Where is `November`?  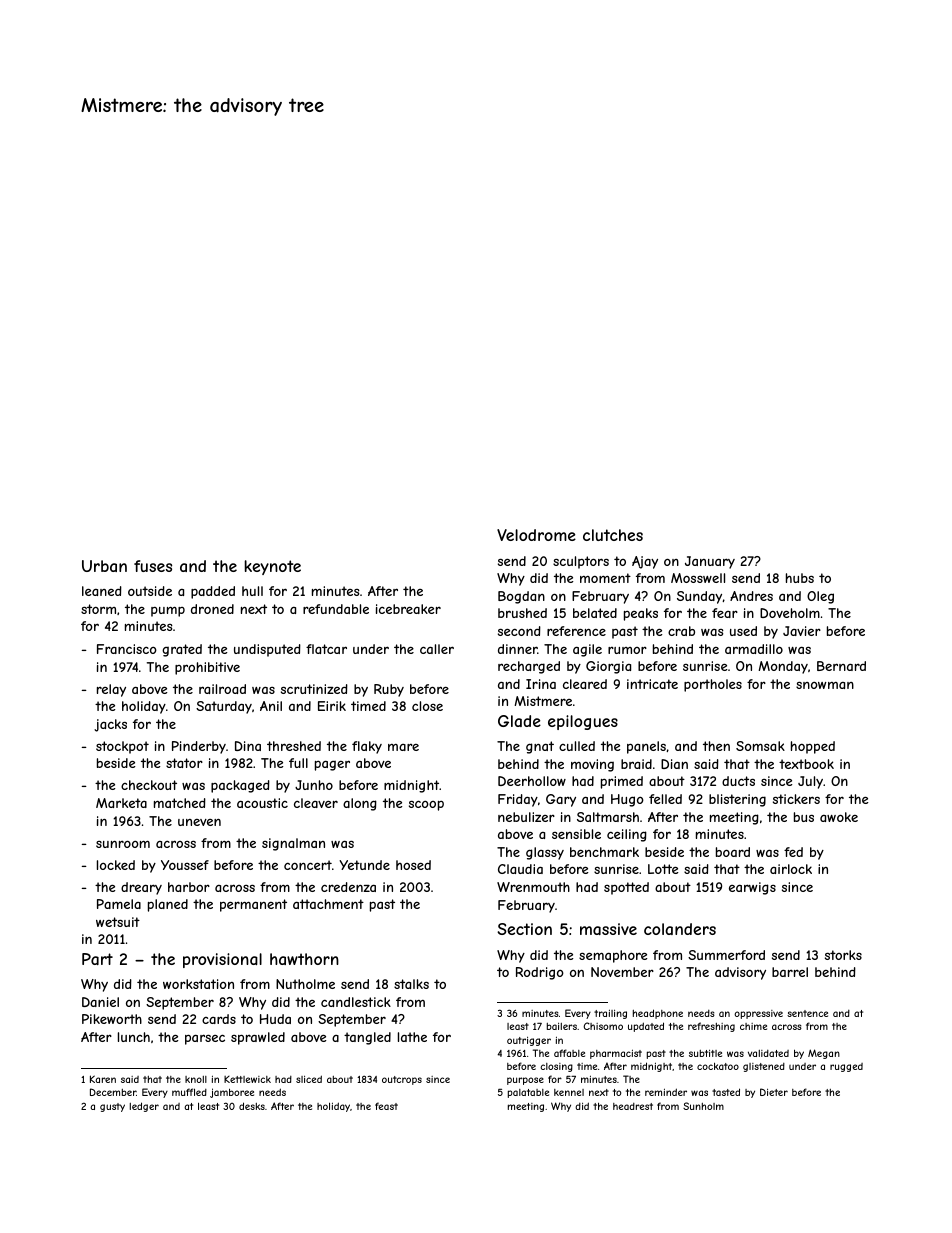 November is located at coordinates (622, 972).
